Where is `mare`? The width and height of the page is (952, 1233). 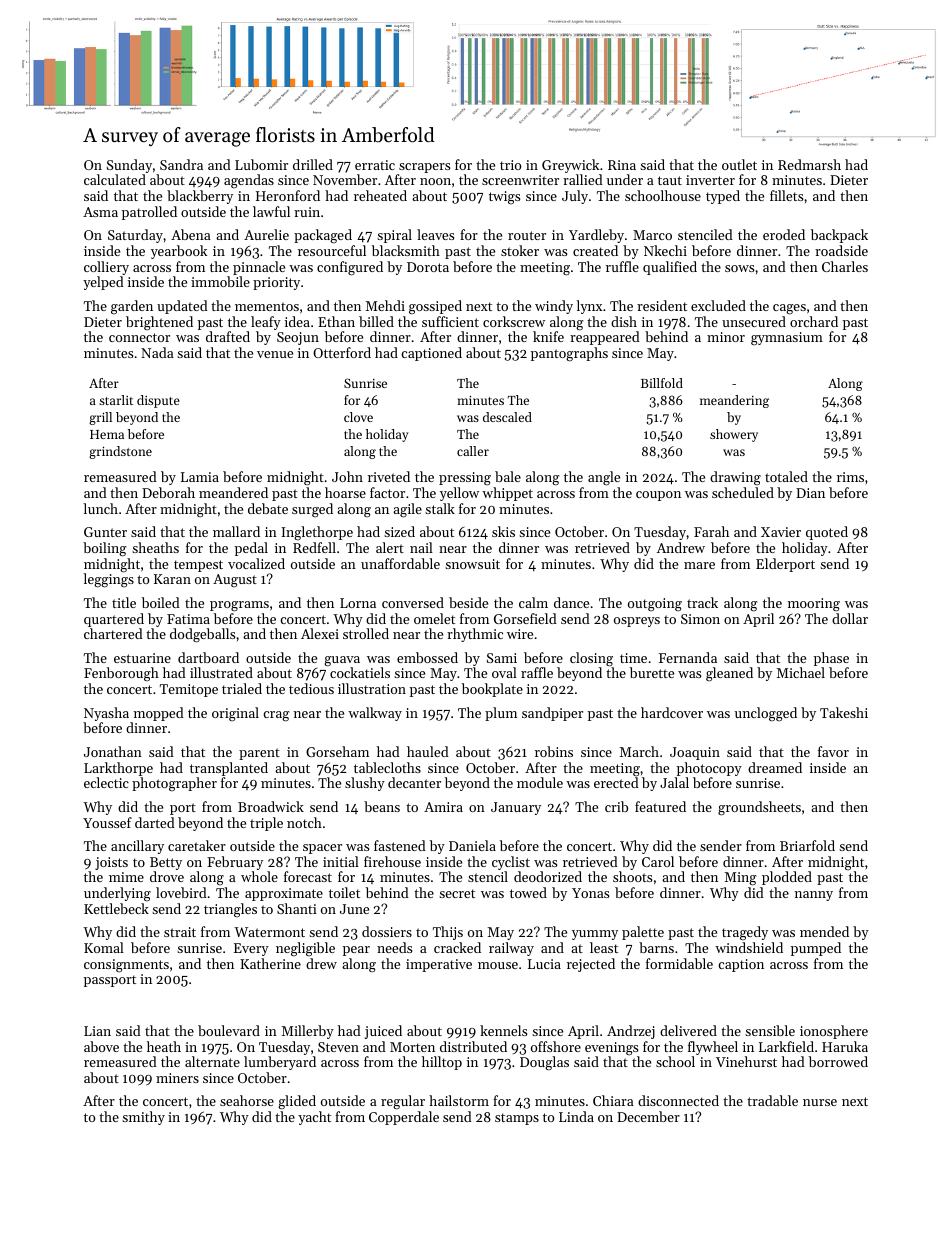
mare is located at coordinates (699, 565).
